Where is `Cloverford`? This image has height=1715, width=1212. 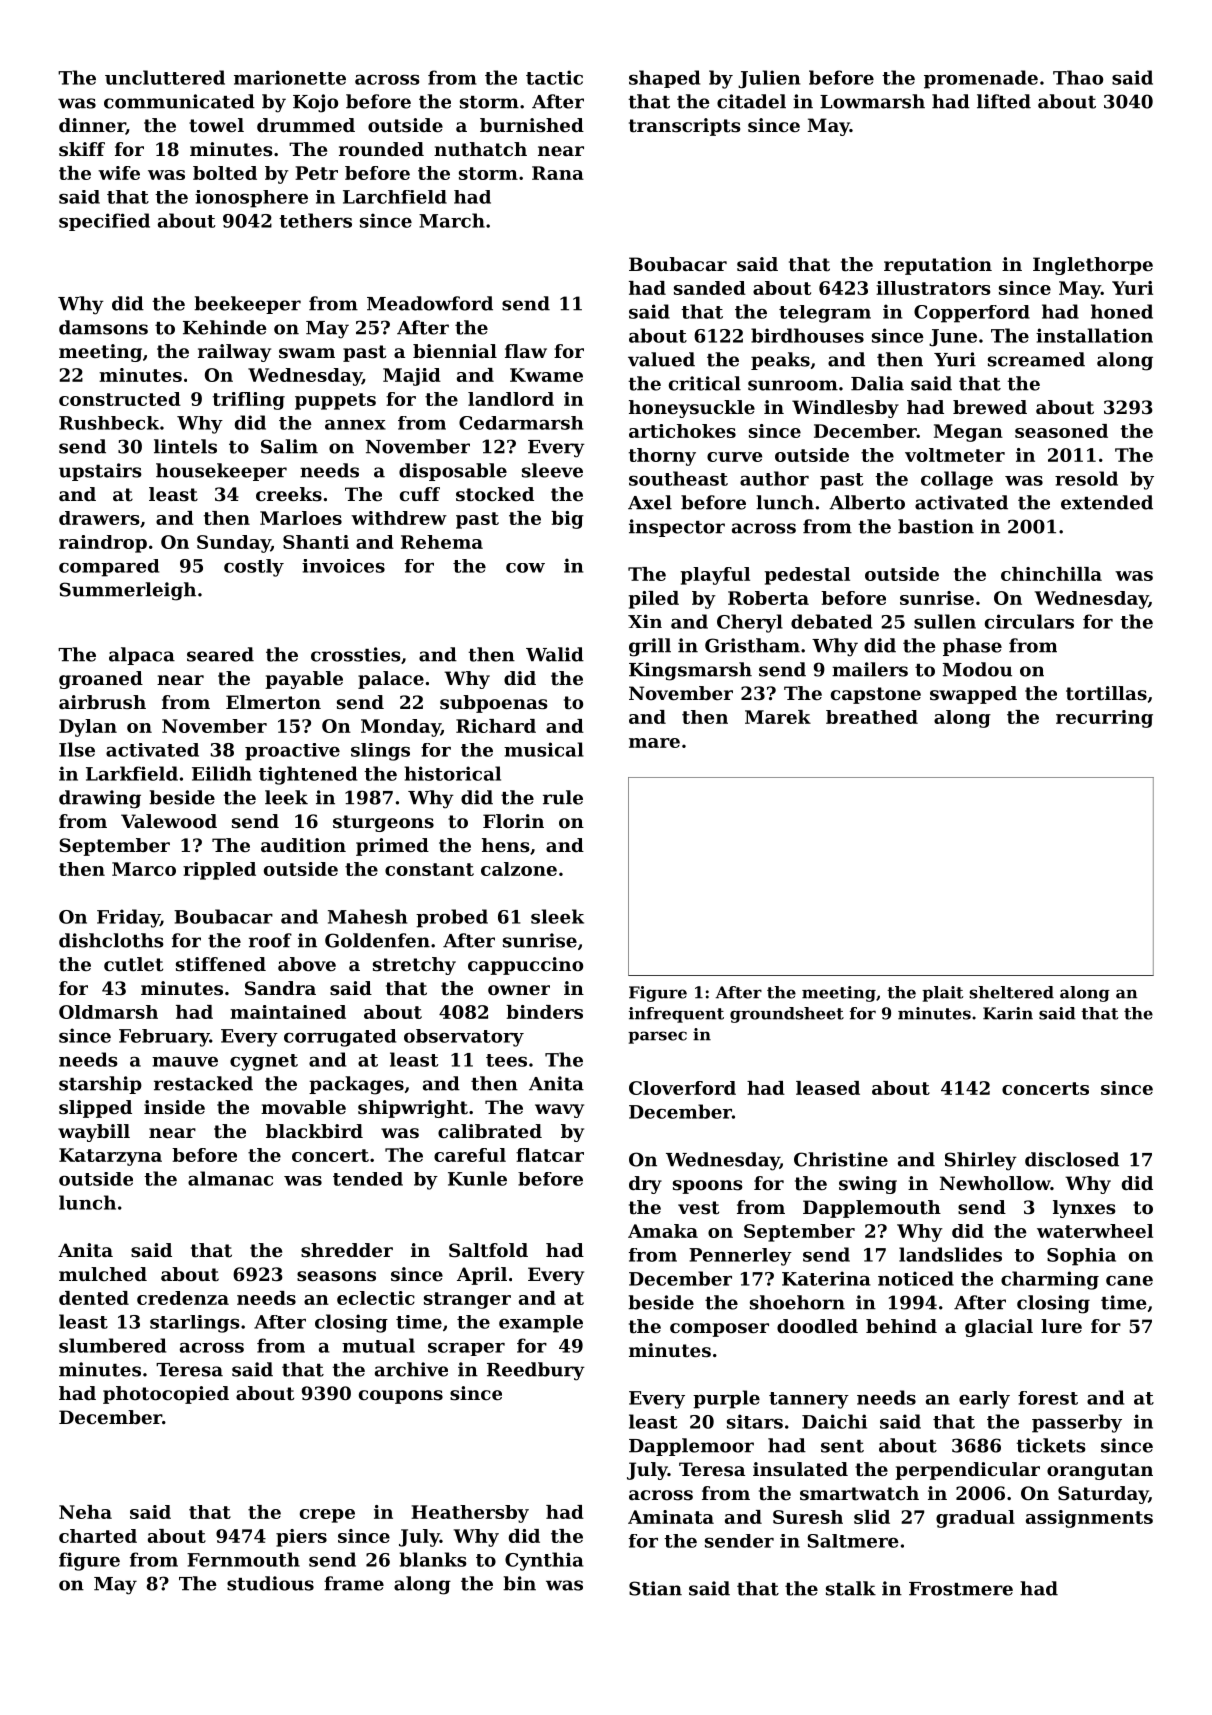
Cloverford is located at coordinates (682, 1088).
